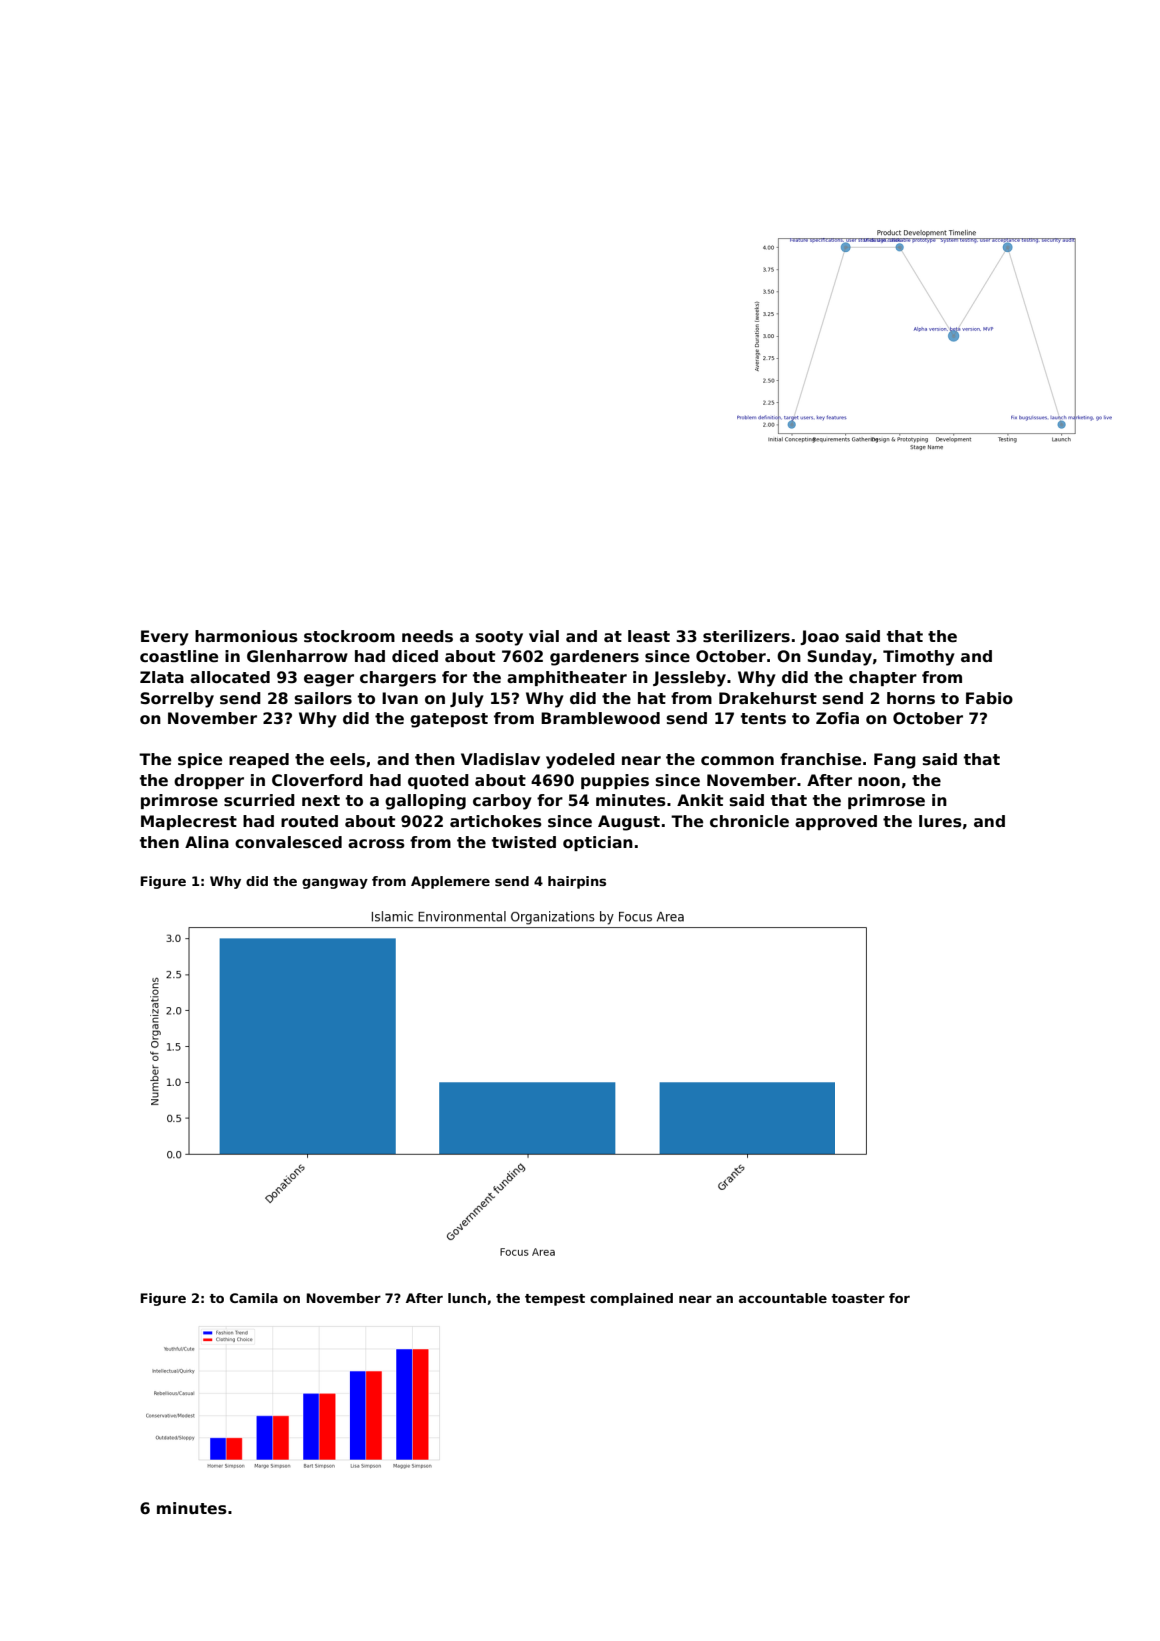 The height and width of the page is (1641, 1160). I want to click on Joao, so click(819, 637).
